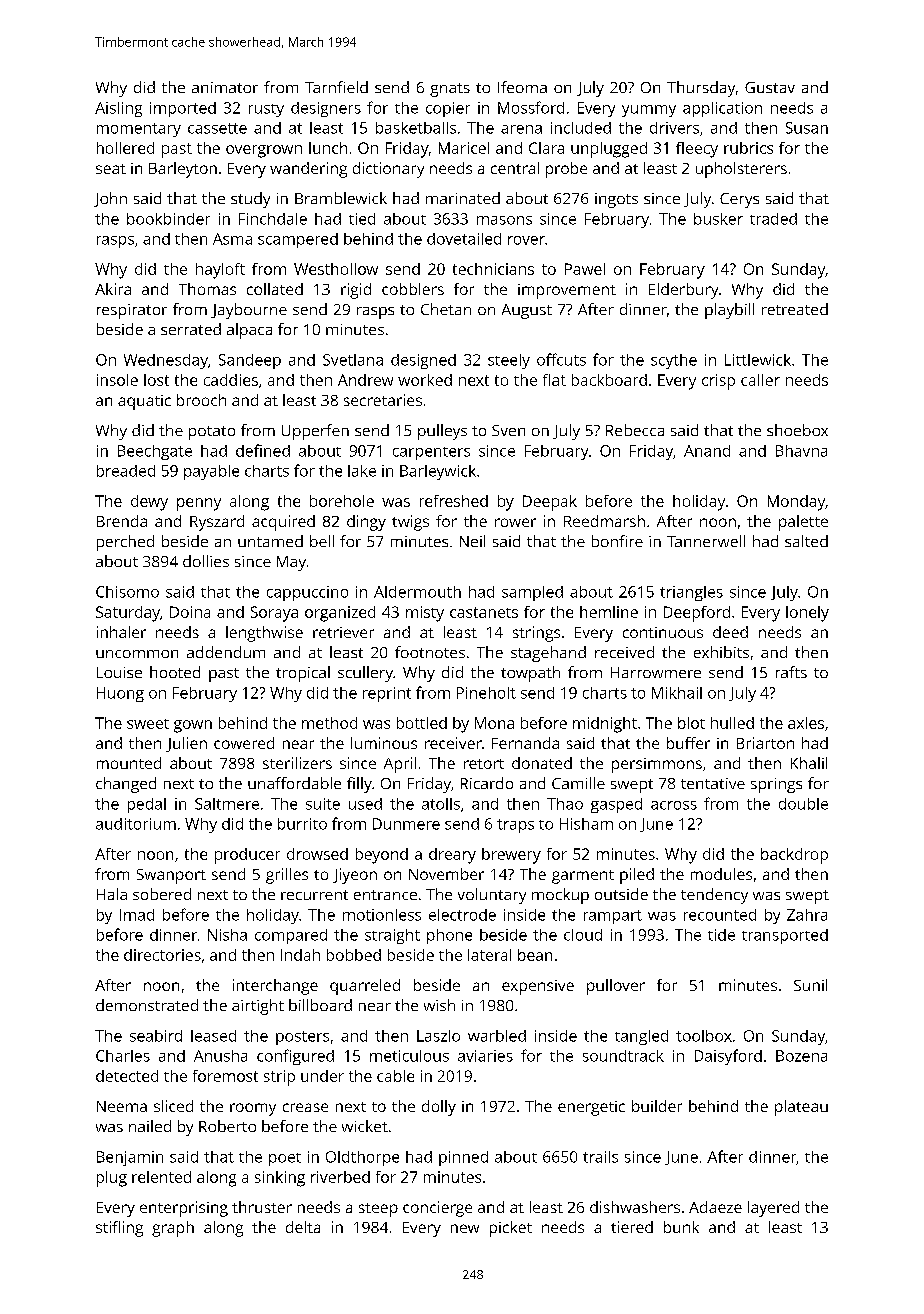  What do you see at coordinates (464, 239) in the screenshot?
I see `dovetailed` at bounding box center [464, 239].
